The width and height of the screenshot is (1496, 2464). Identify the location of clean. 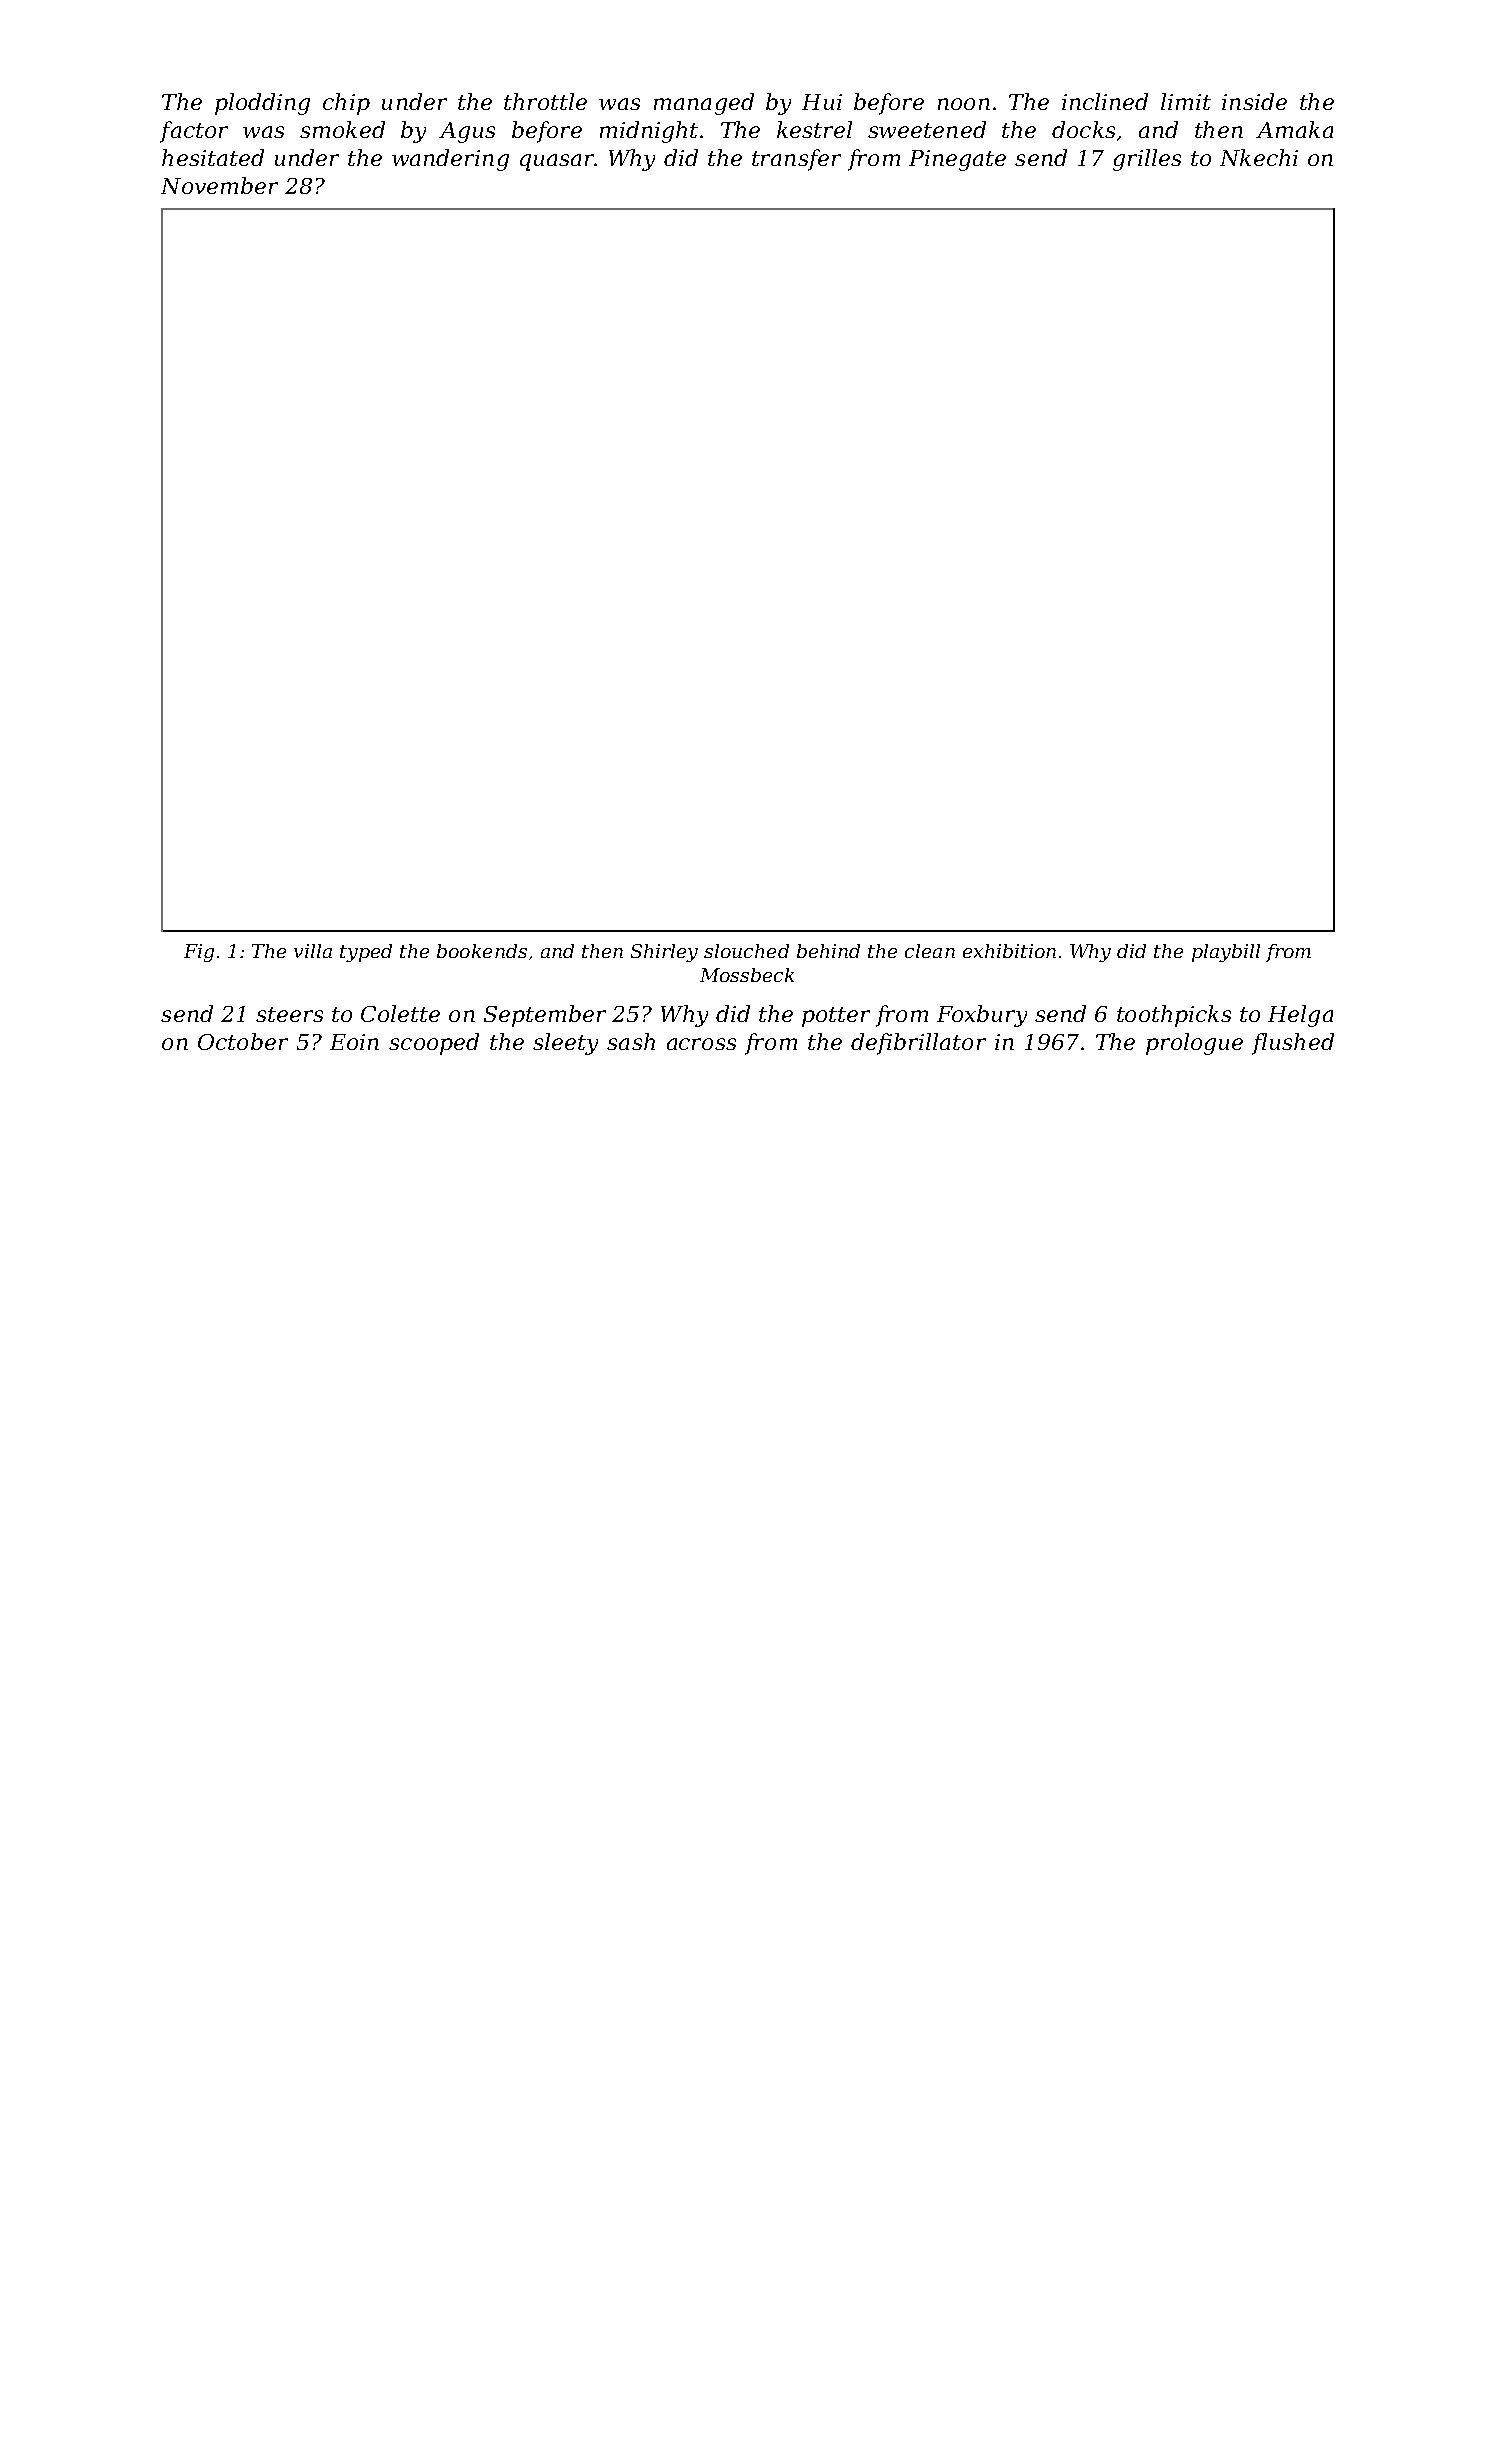
(930, 951).
